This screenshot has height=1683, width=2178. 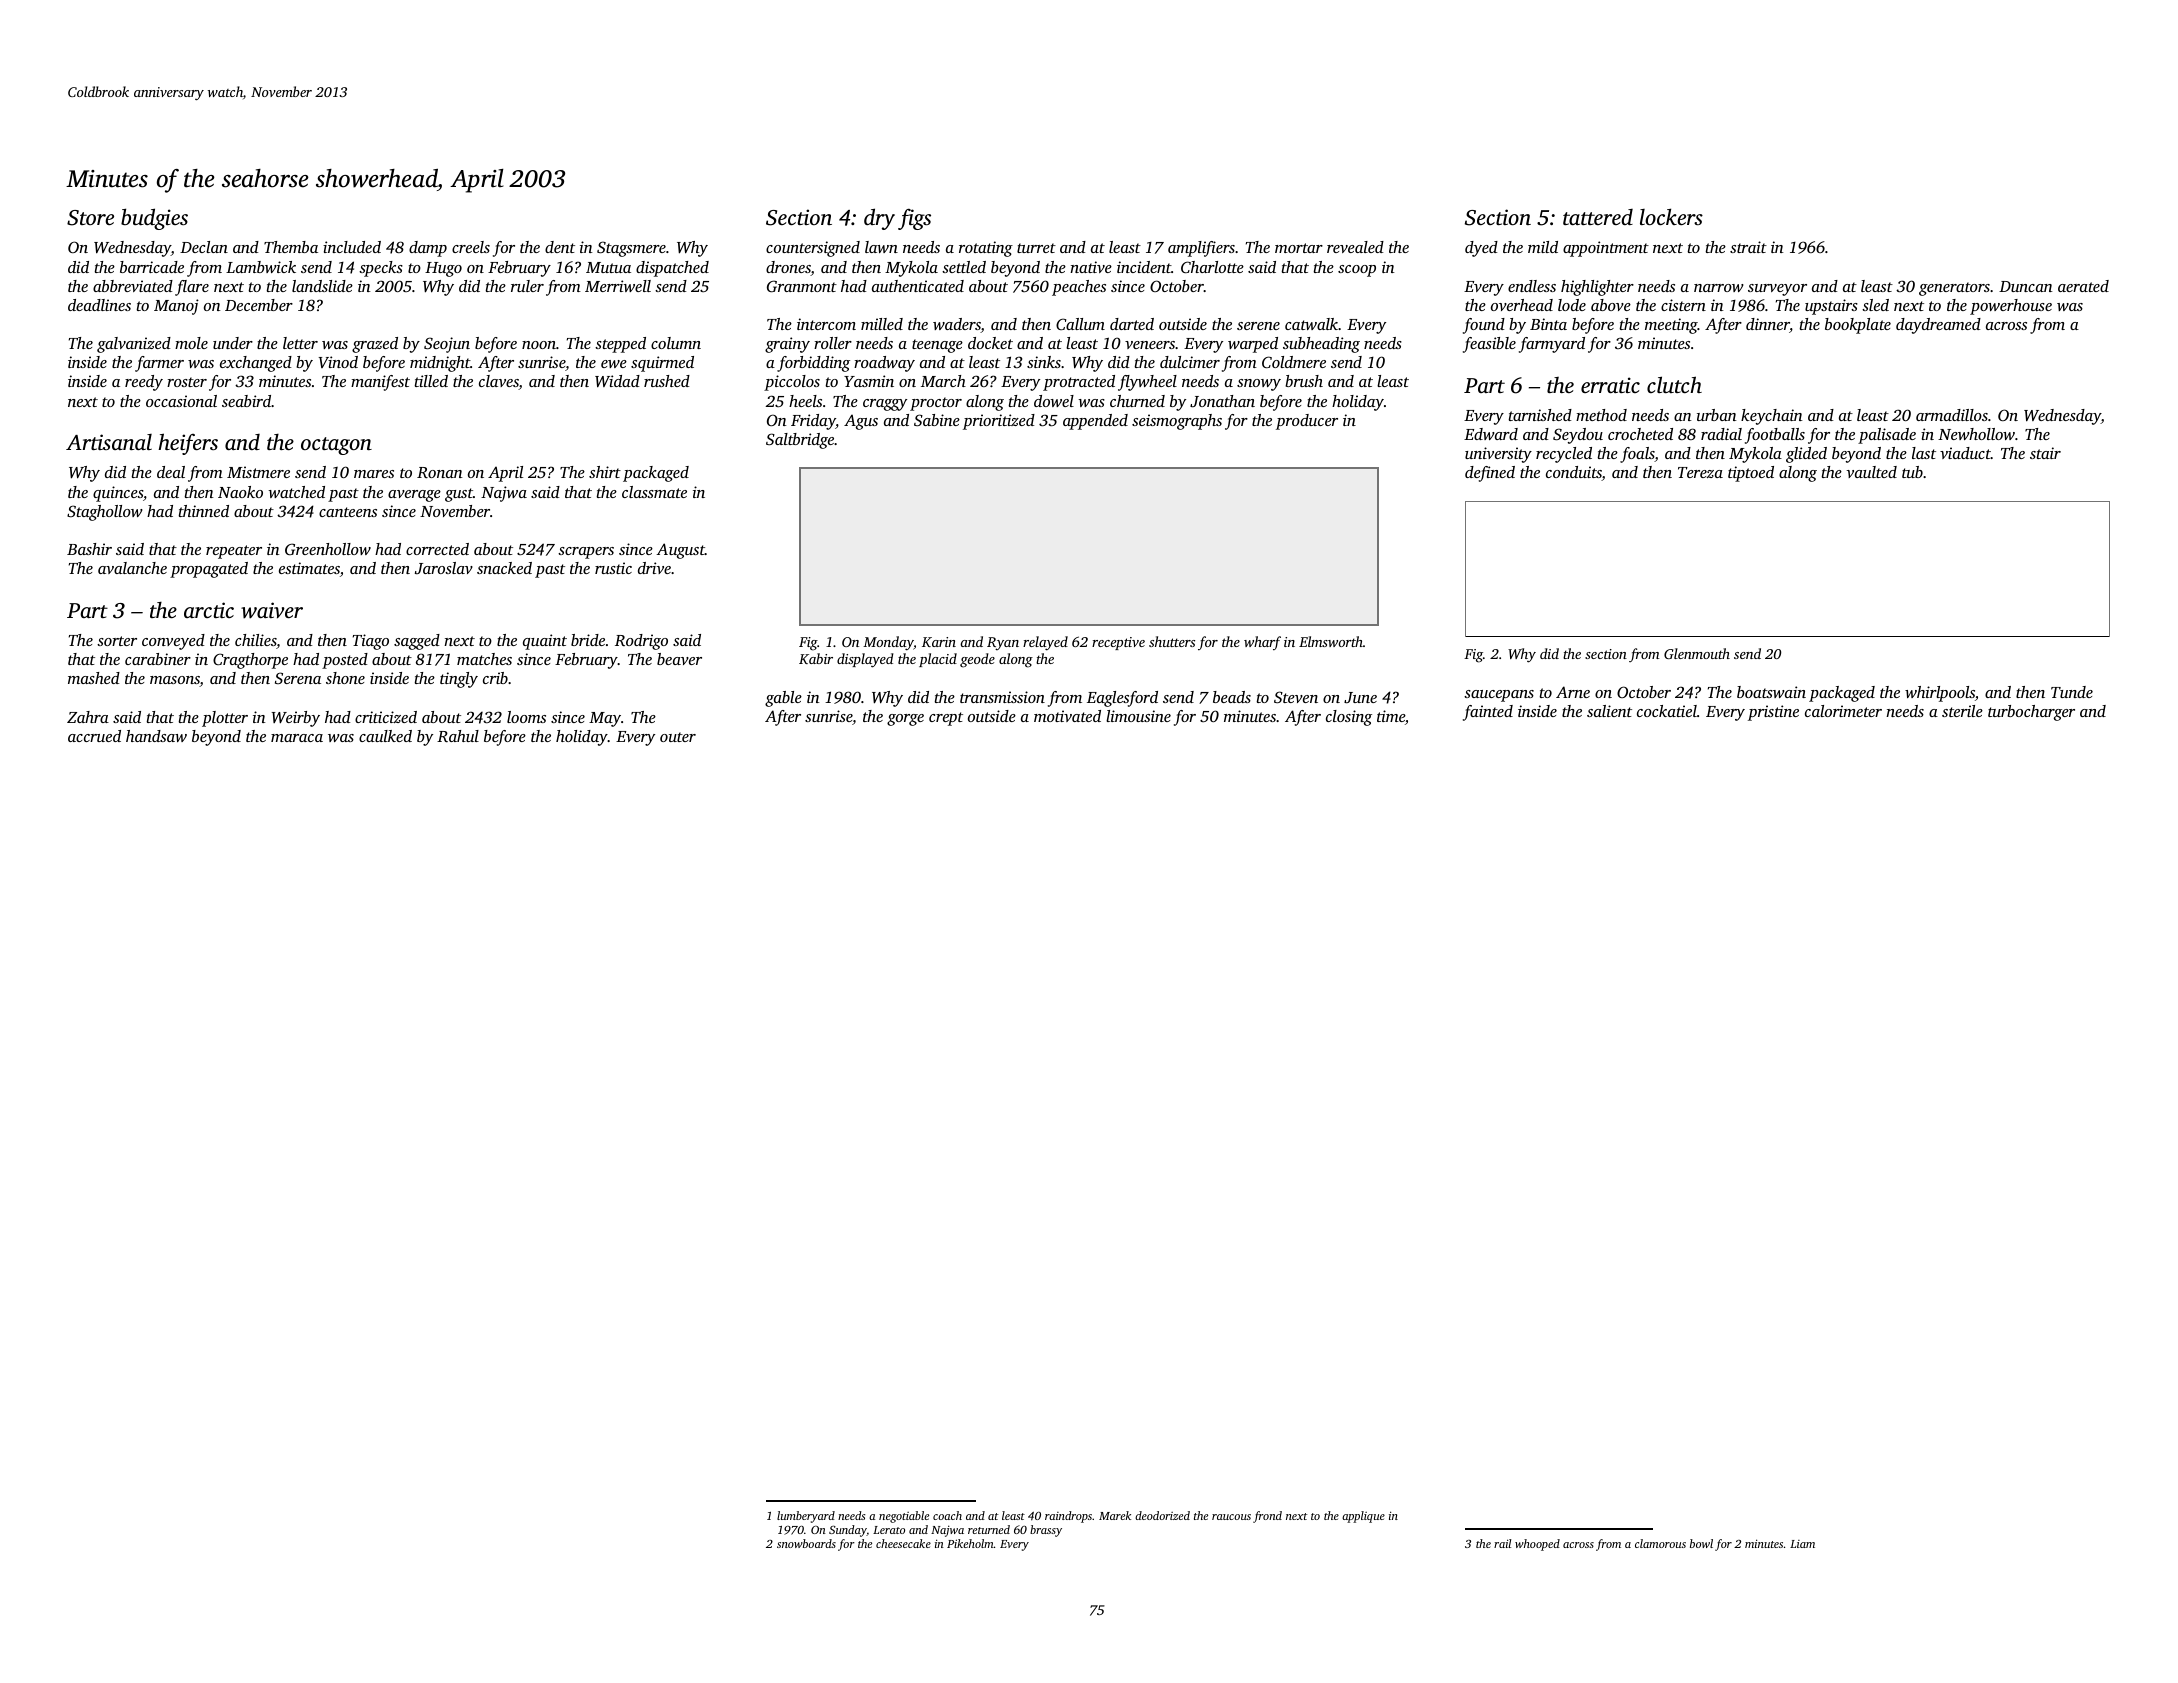 I want to click on lockers, so click(x=1671, y=216).
